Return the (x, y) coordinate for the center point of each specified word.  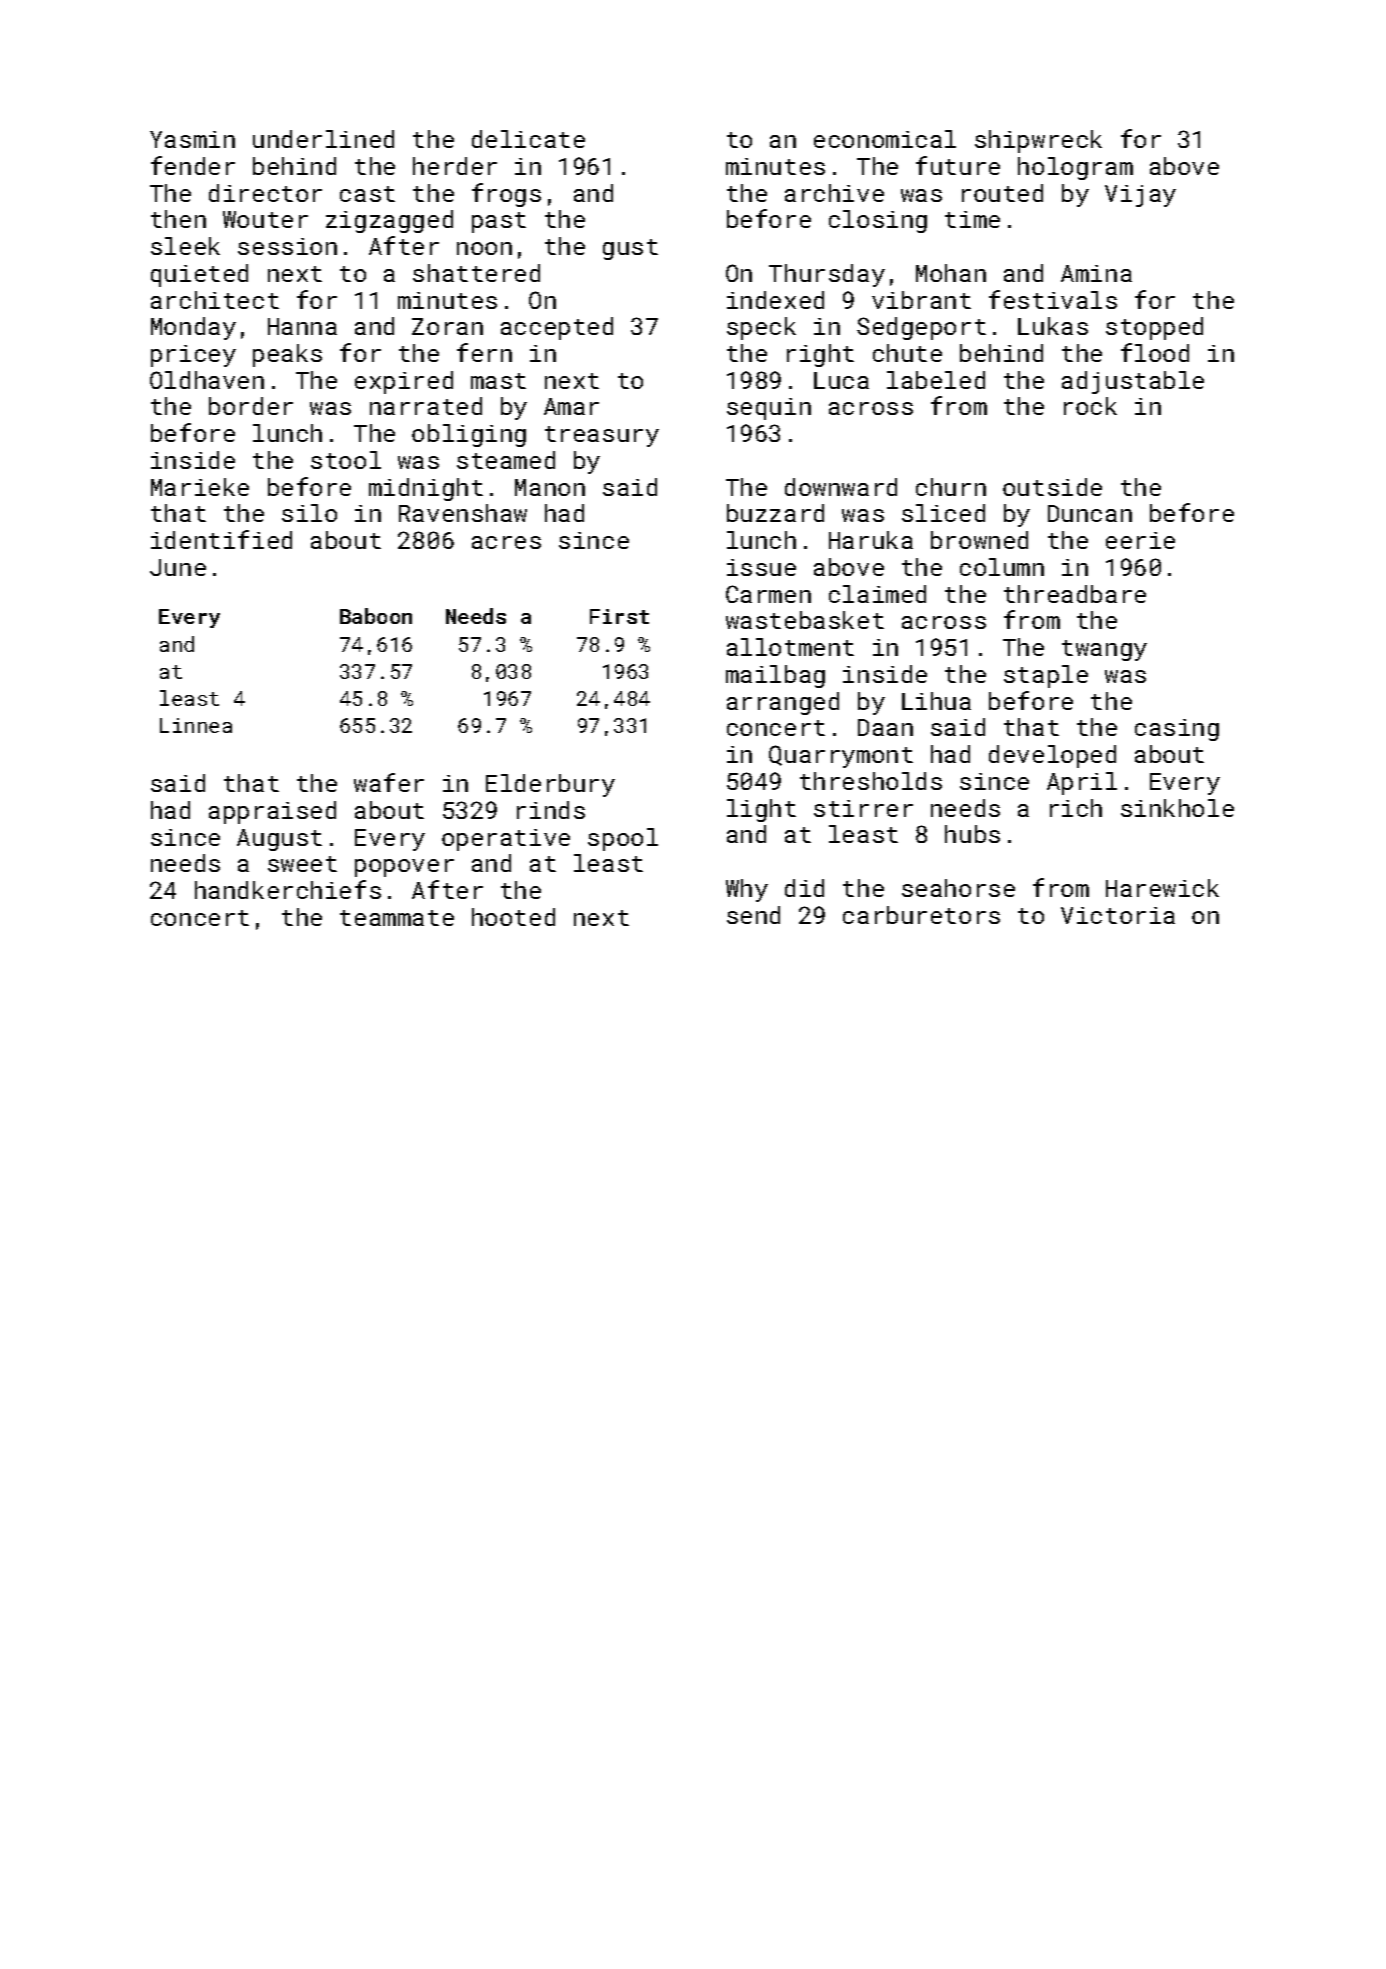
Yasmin (192, 139)
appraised (272, 812)
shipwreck (1038, 141)
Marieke (200, 487)
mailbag (775, 676)
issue (761, 567)
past (499, 222)
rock (1090, 406)
